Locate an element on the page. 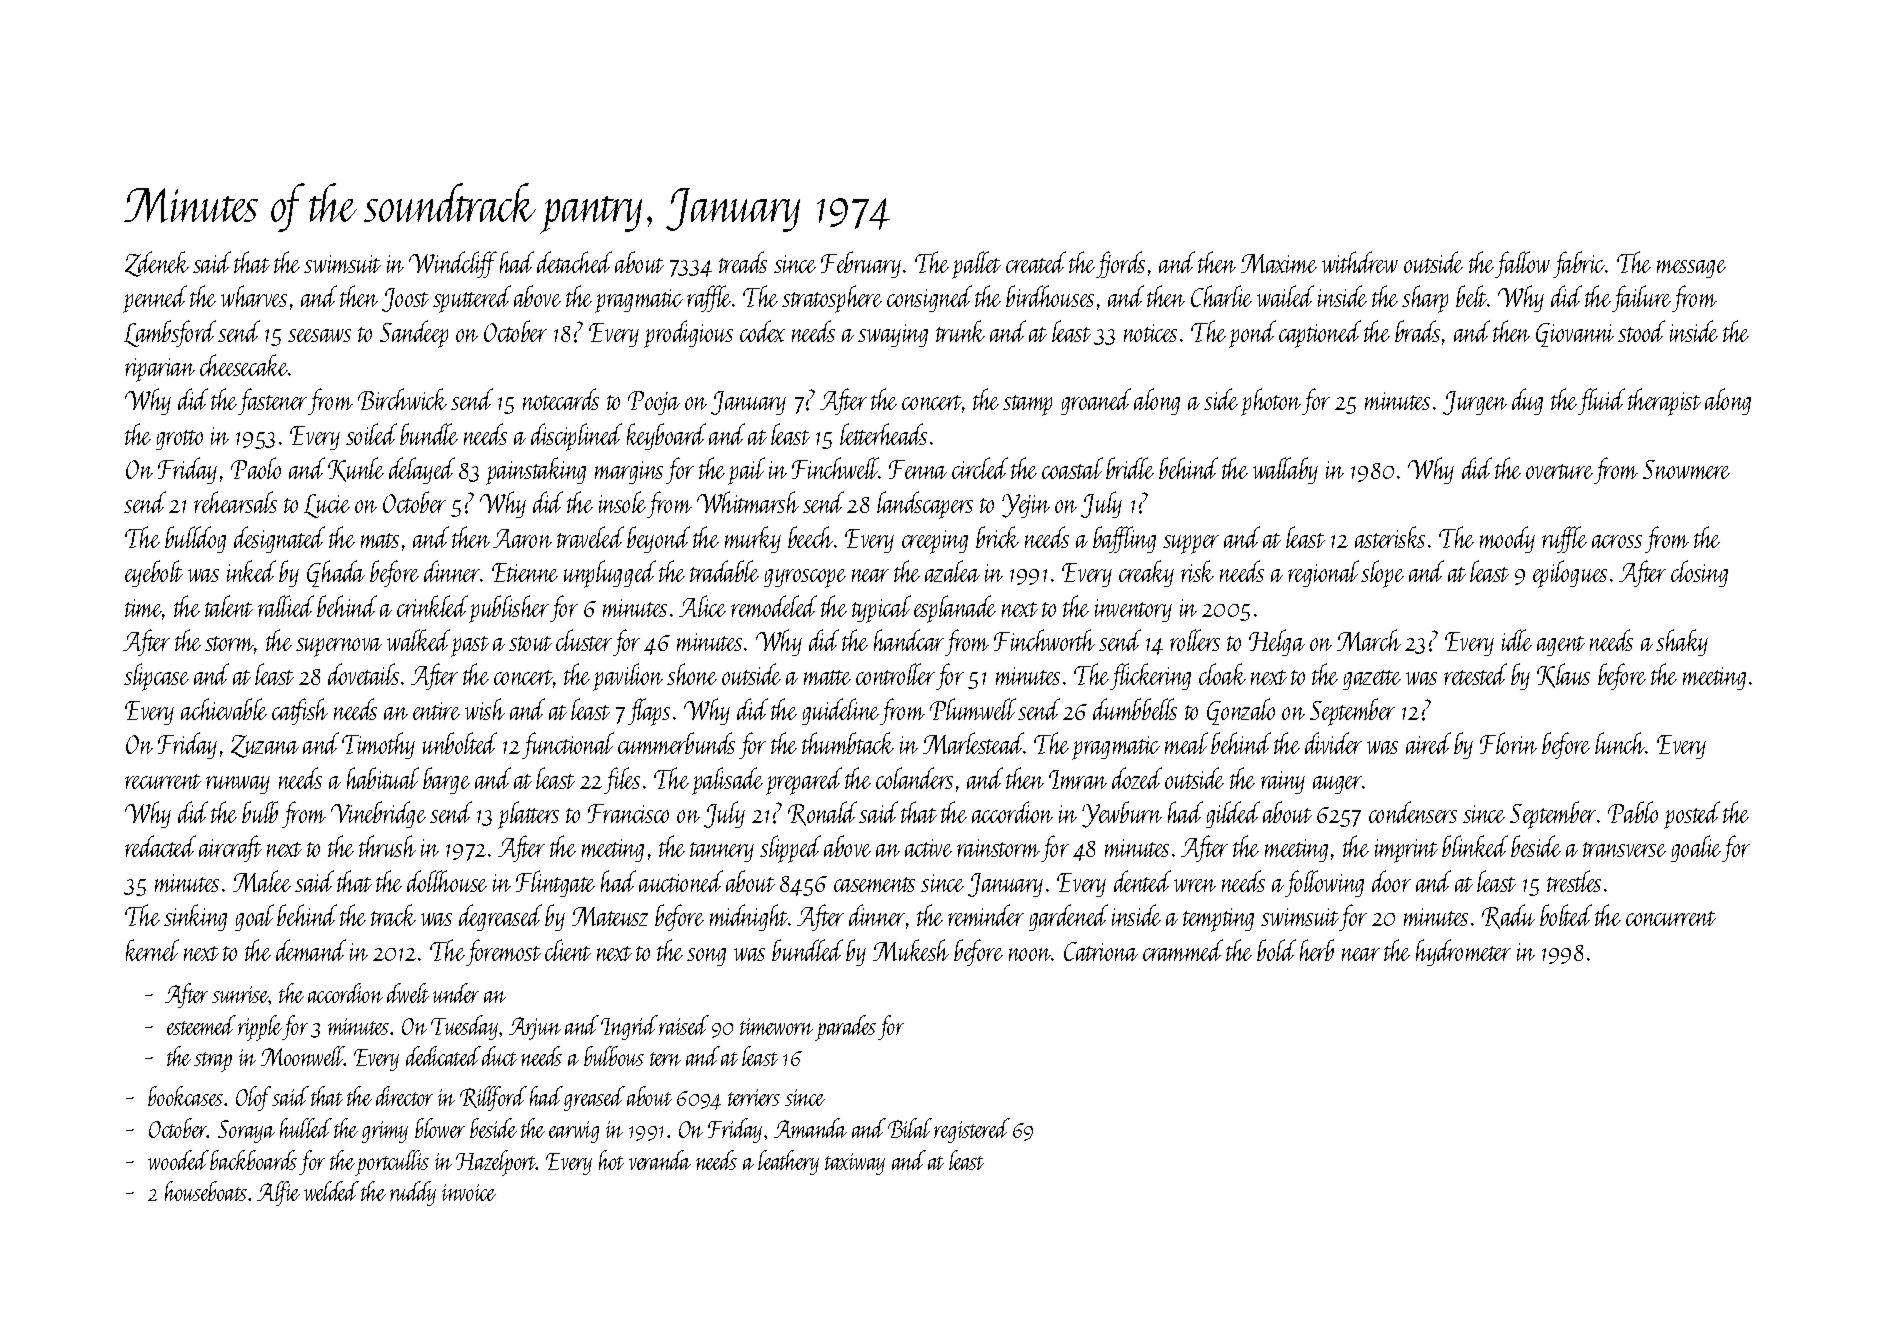 Image resolution: width=1892 pixels, height=1338 pixels. herb is located at coordinates (1317, 950).
